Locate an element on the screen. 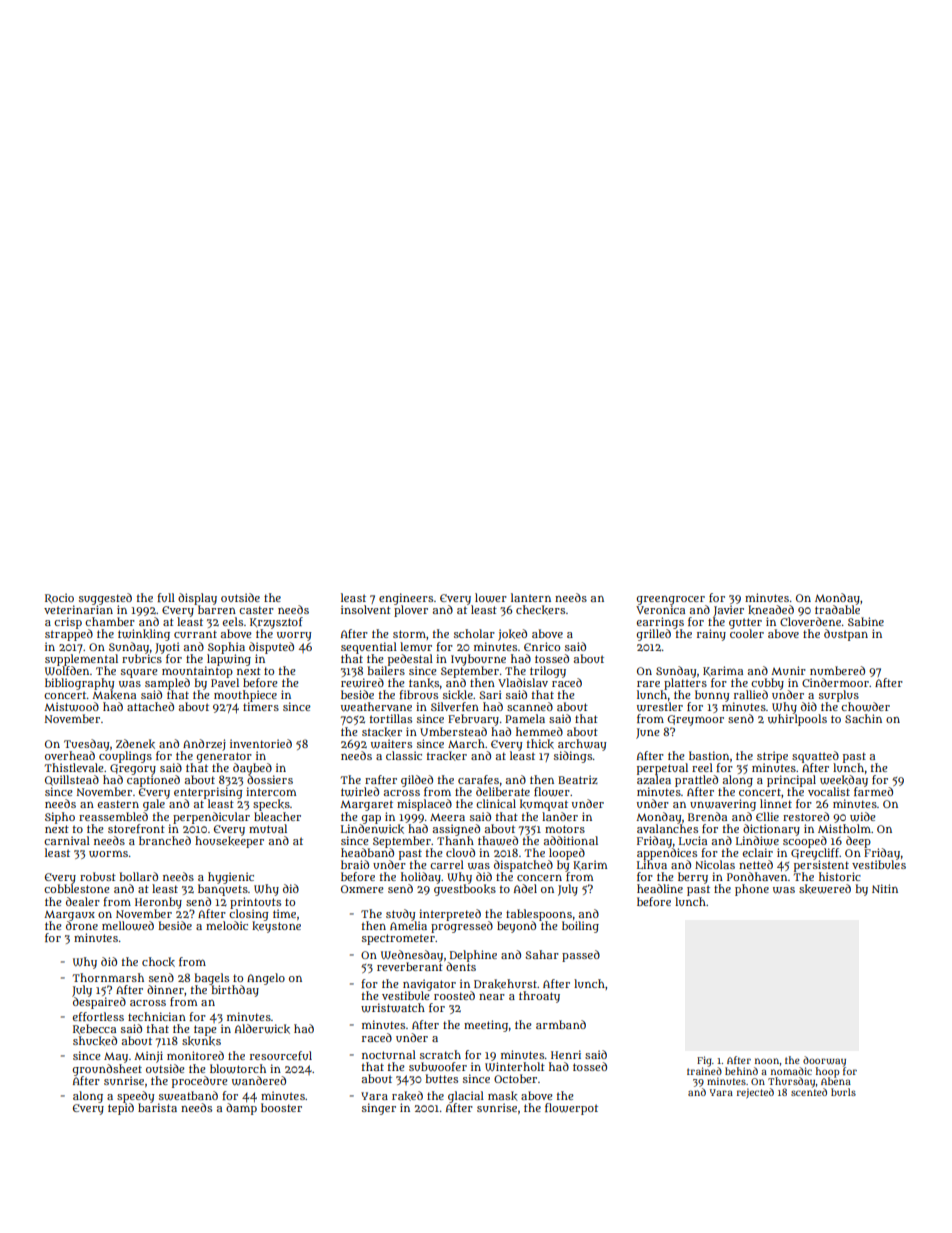 The height and width of the screenshot is (1233, 952). Margaux is located at coordinates (69, 915).
